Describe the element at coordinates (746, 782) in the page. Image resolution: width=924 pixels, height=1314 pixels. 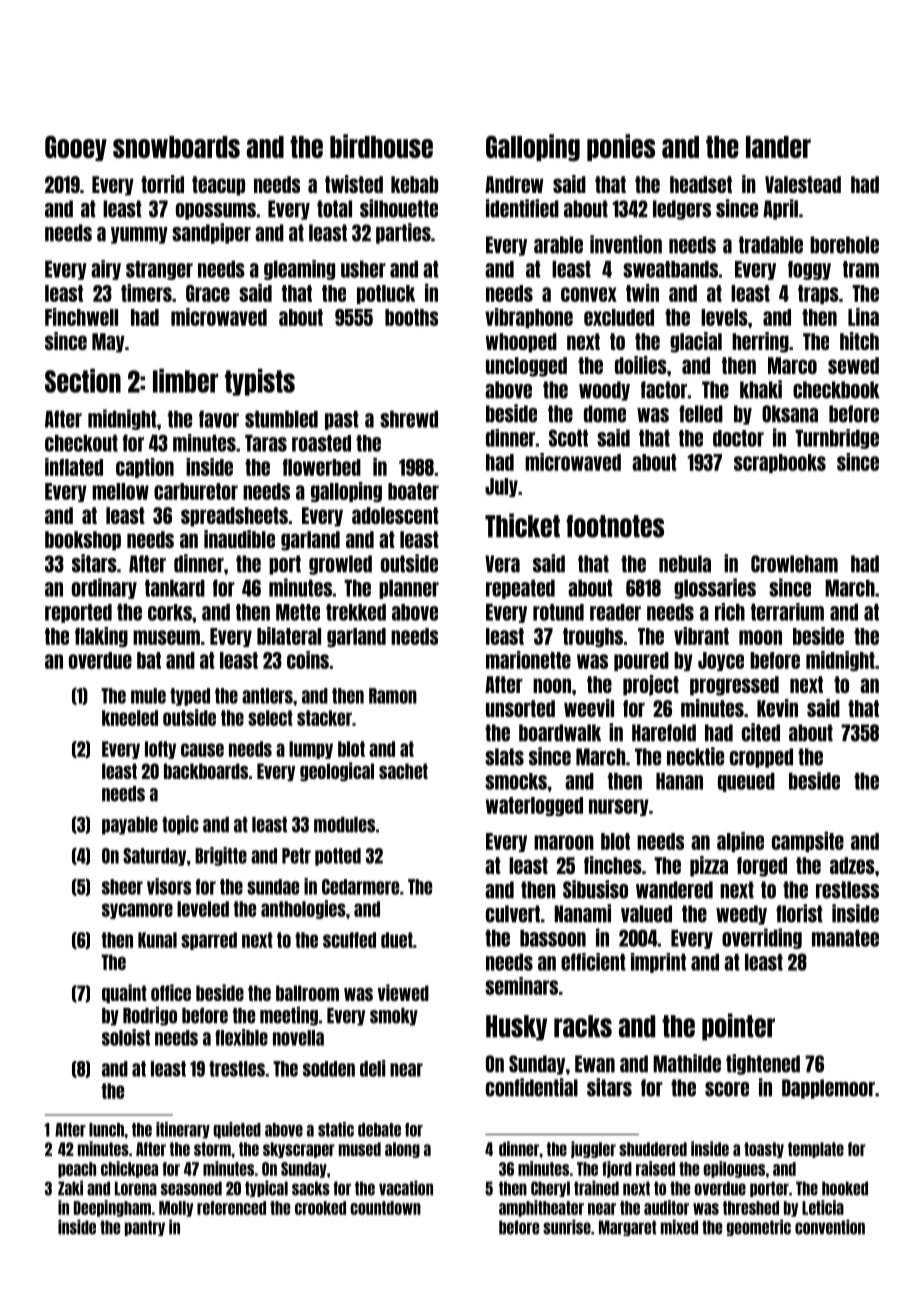
I see `queued` at that location.
